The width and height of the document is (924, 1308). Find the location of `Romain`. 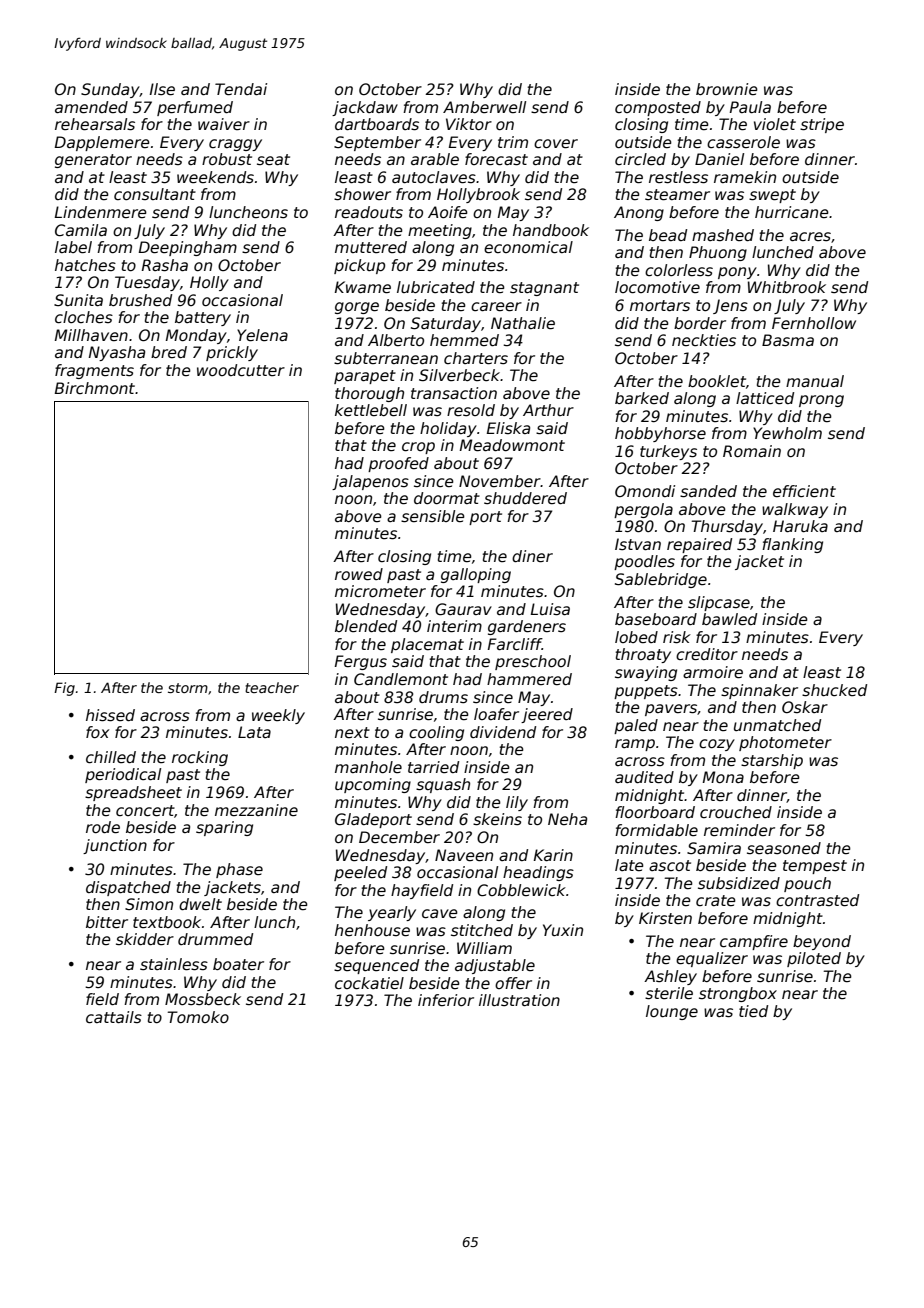

Romain is located at coordinates (752, 451).
